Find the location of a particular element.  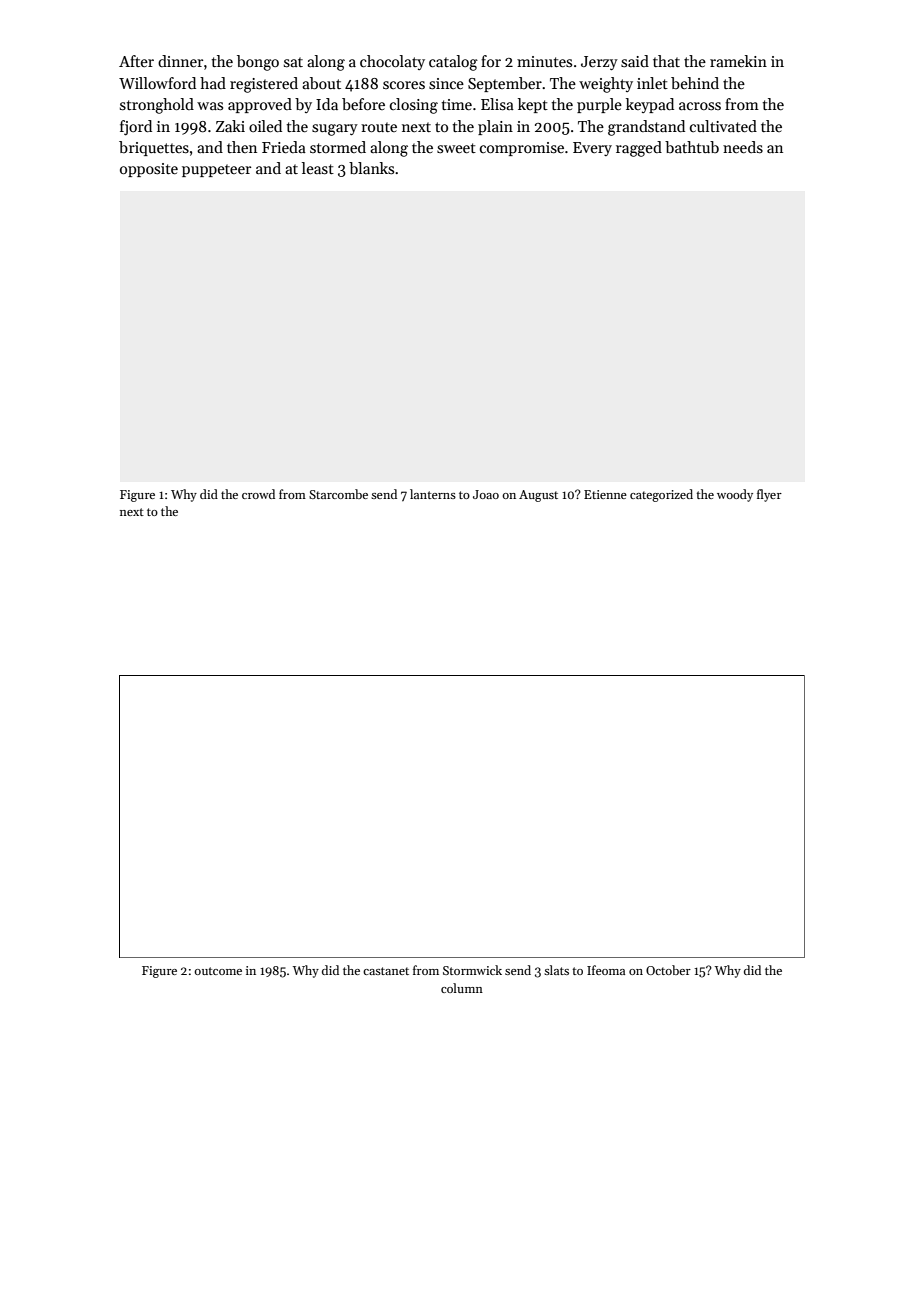

October is located at coordinates (668, 970).
